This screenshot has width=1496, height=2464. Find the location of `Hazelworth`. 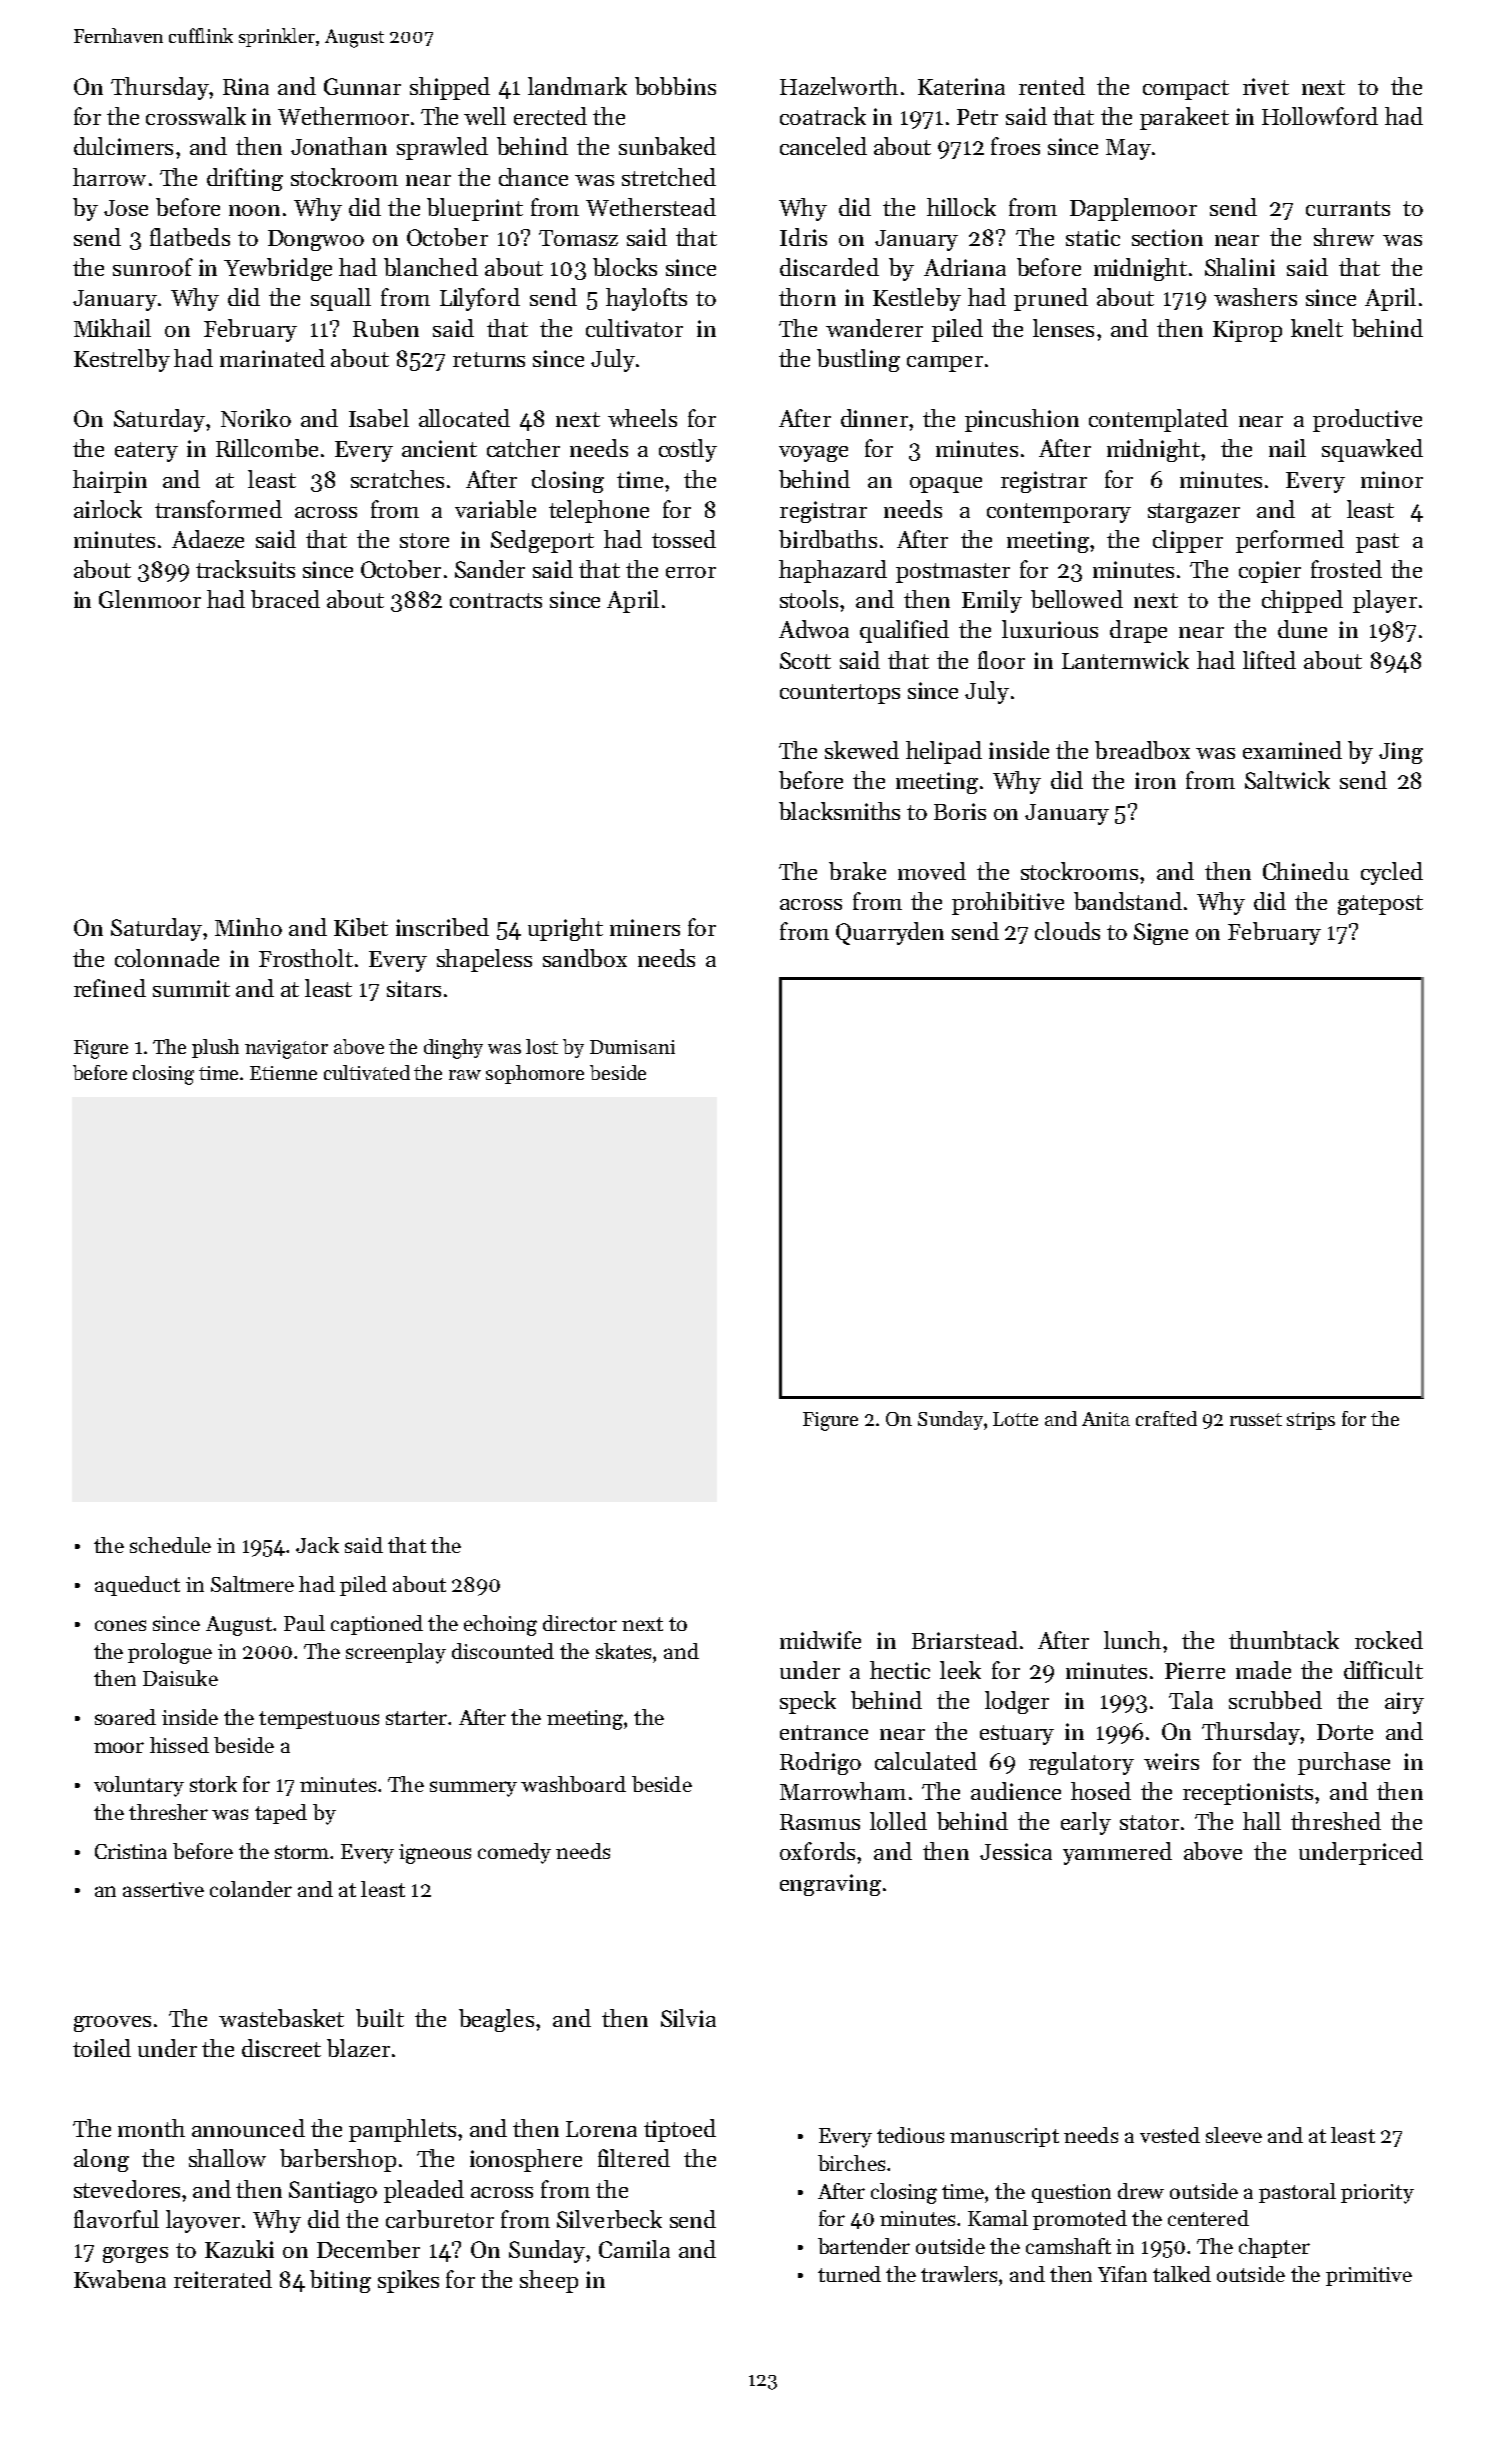

Hazelworth is located at coordinates (839, 86).
